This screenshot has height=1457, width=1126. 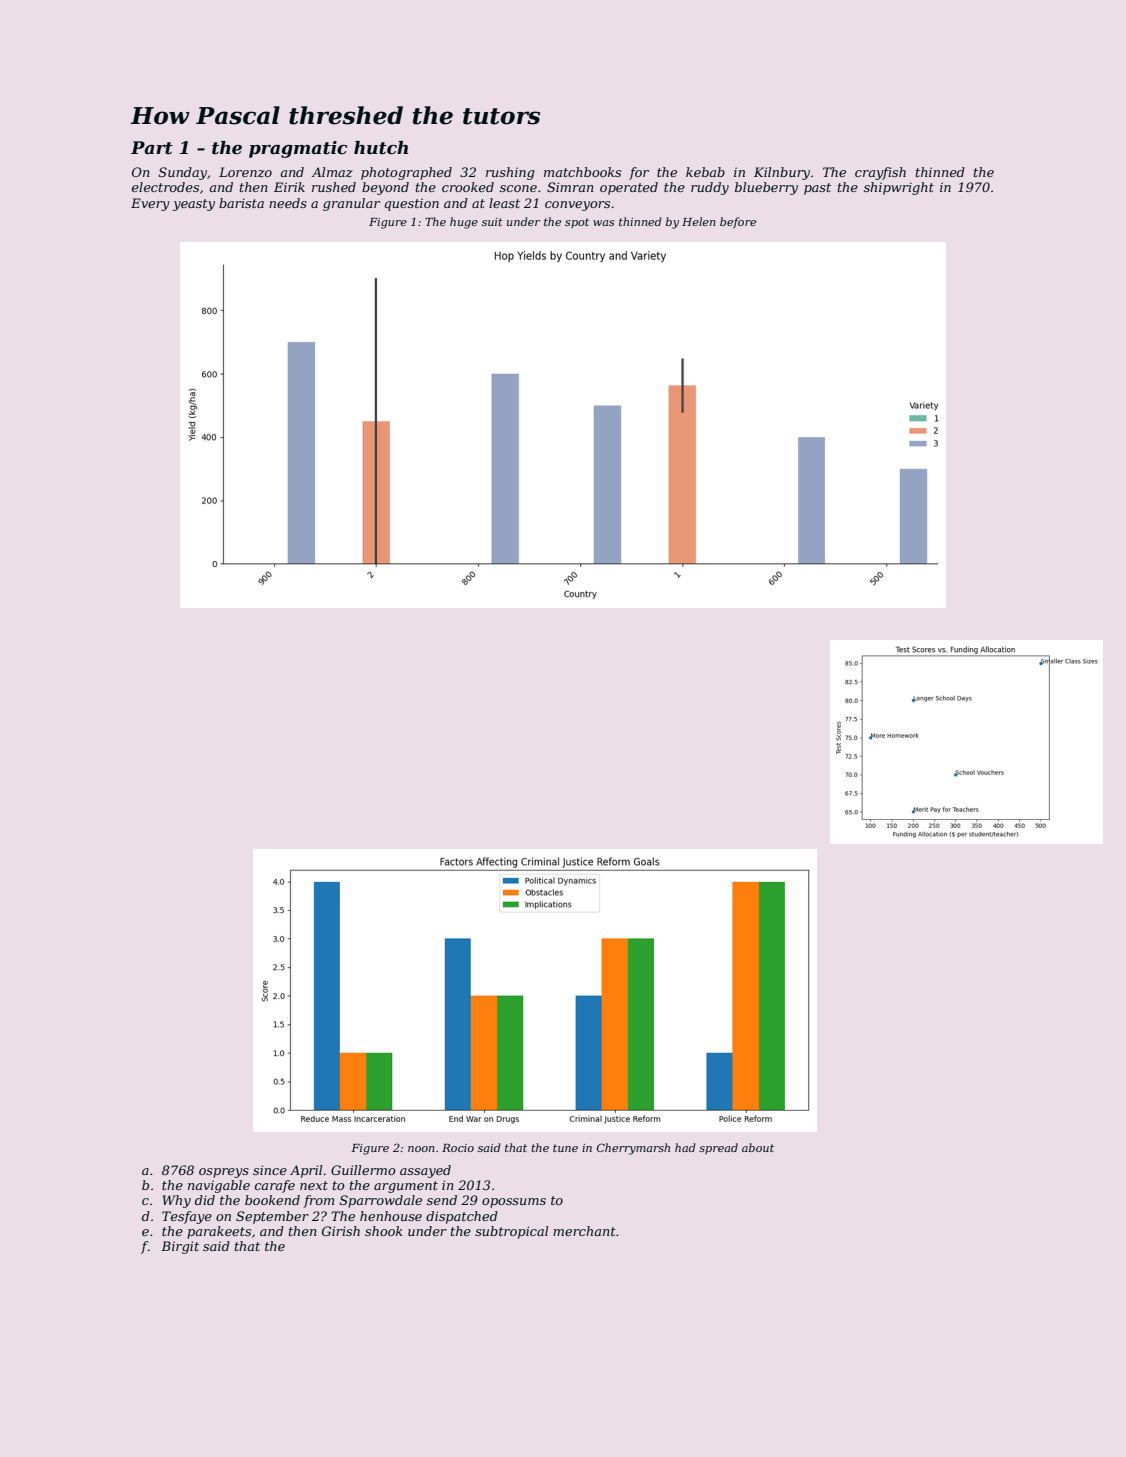 I want to click on crayfish, so click(x=880, y=173).
